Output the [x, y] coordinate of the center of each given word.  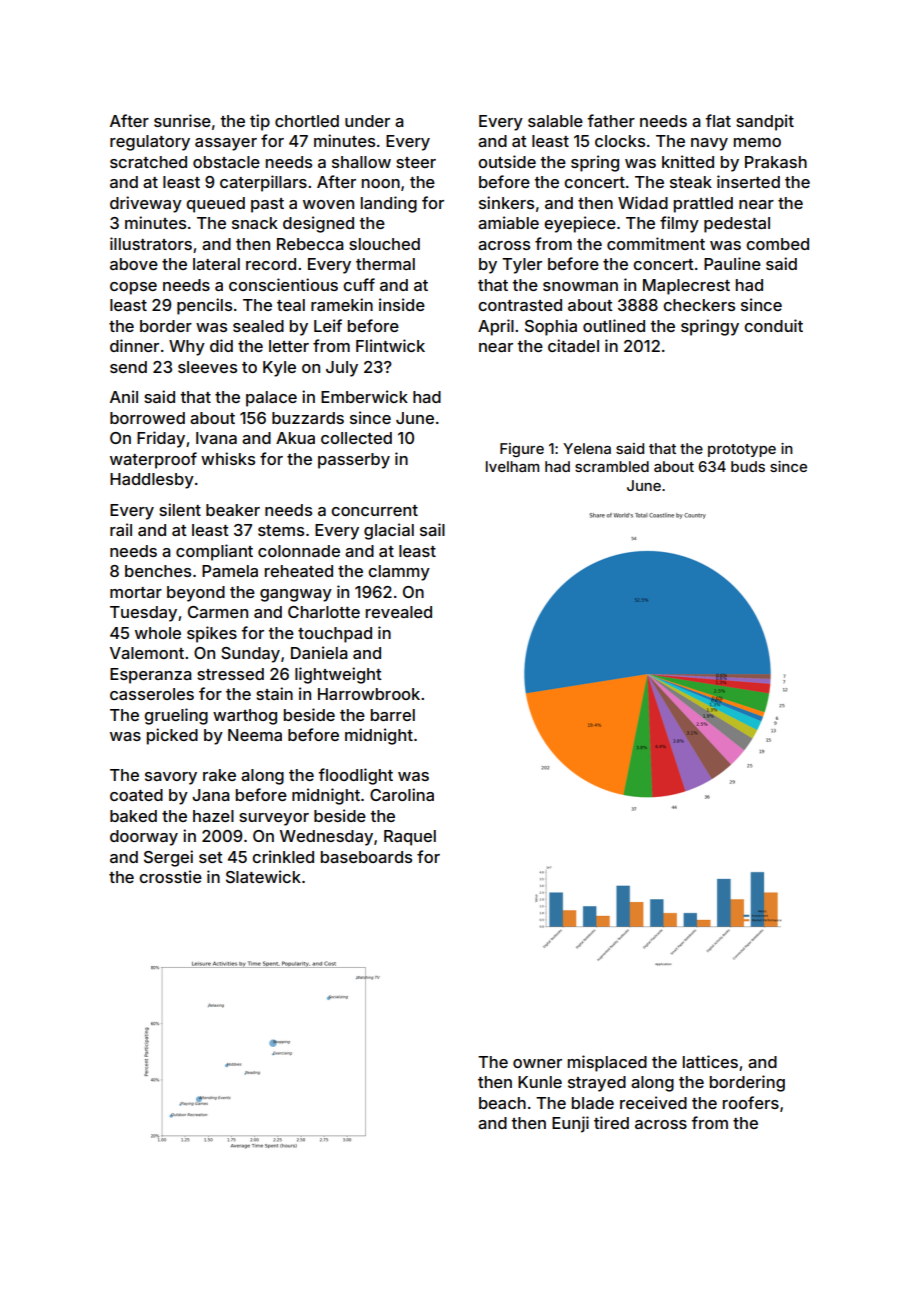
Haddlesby [152, 481]
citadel [573, 345]
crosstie [170, 876]
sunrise [182, 120]
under [367, 121]
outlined [614, 325]
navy [709, 144]
